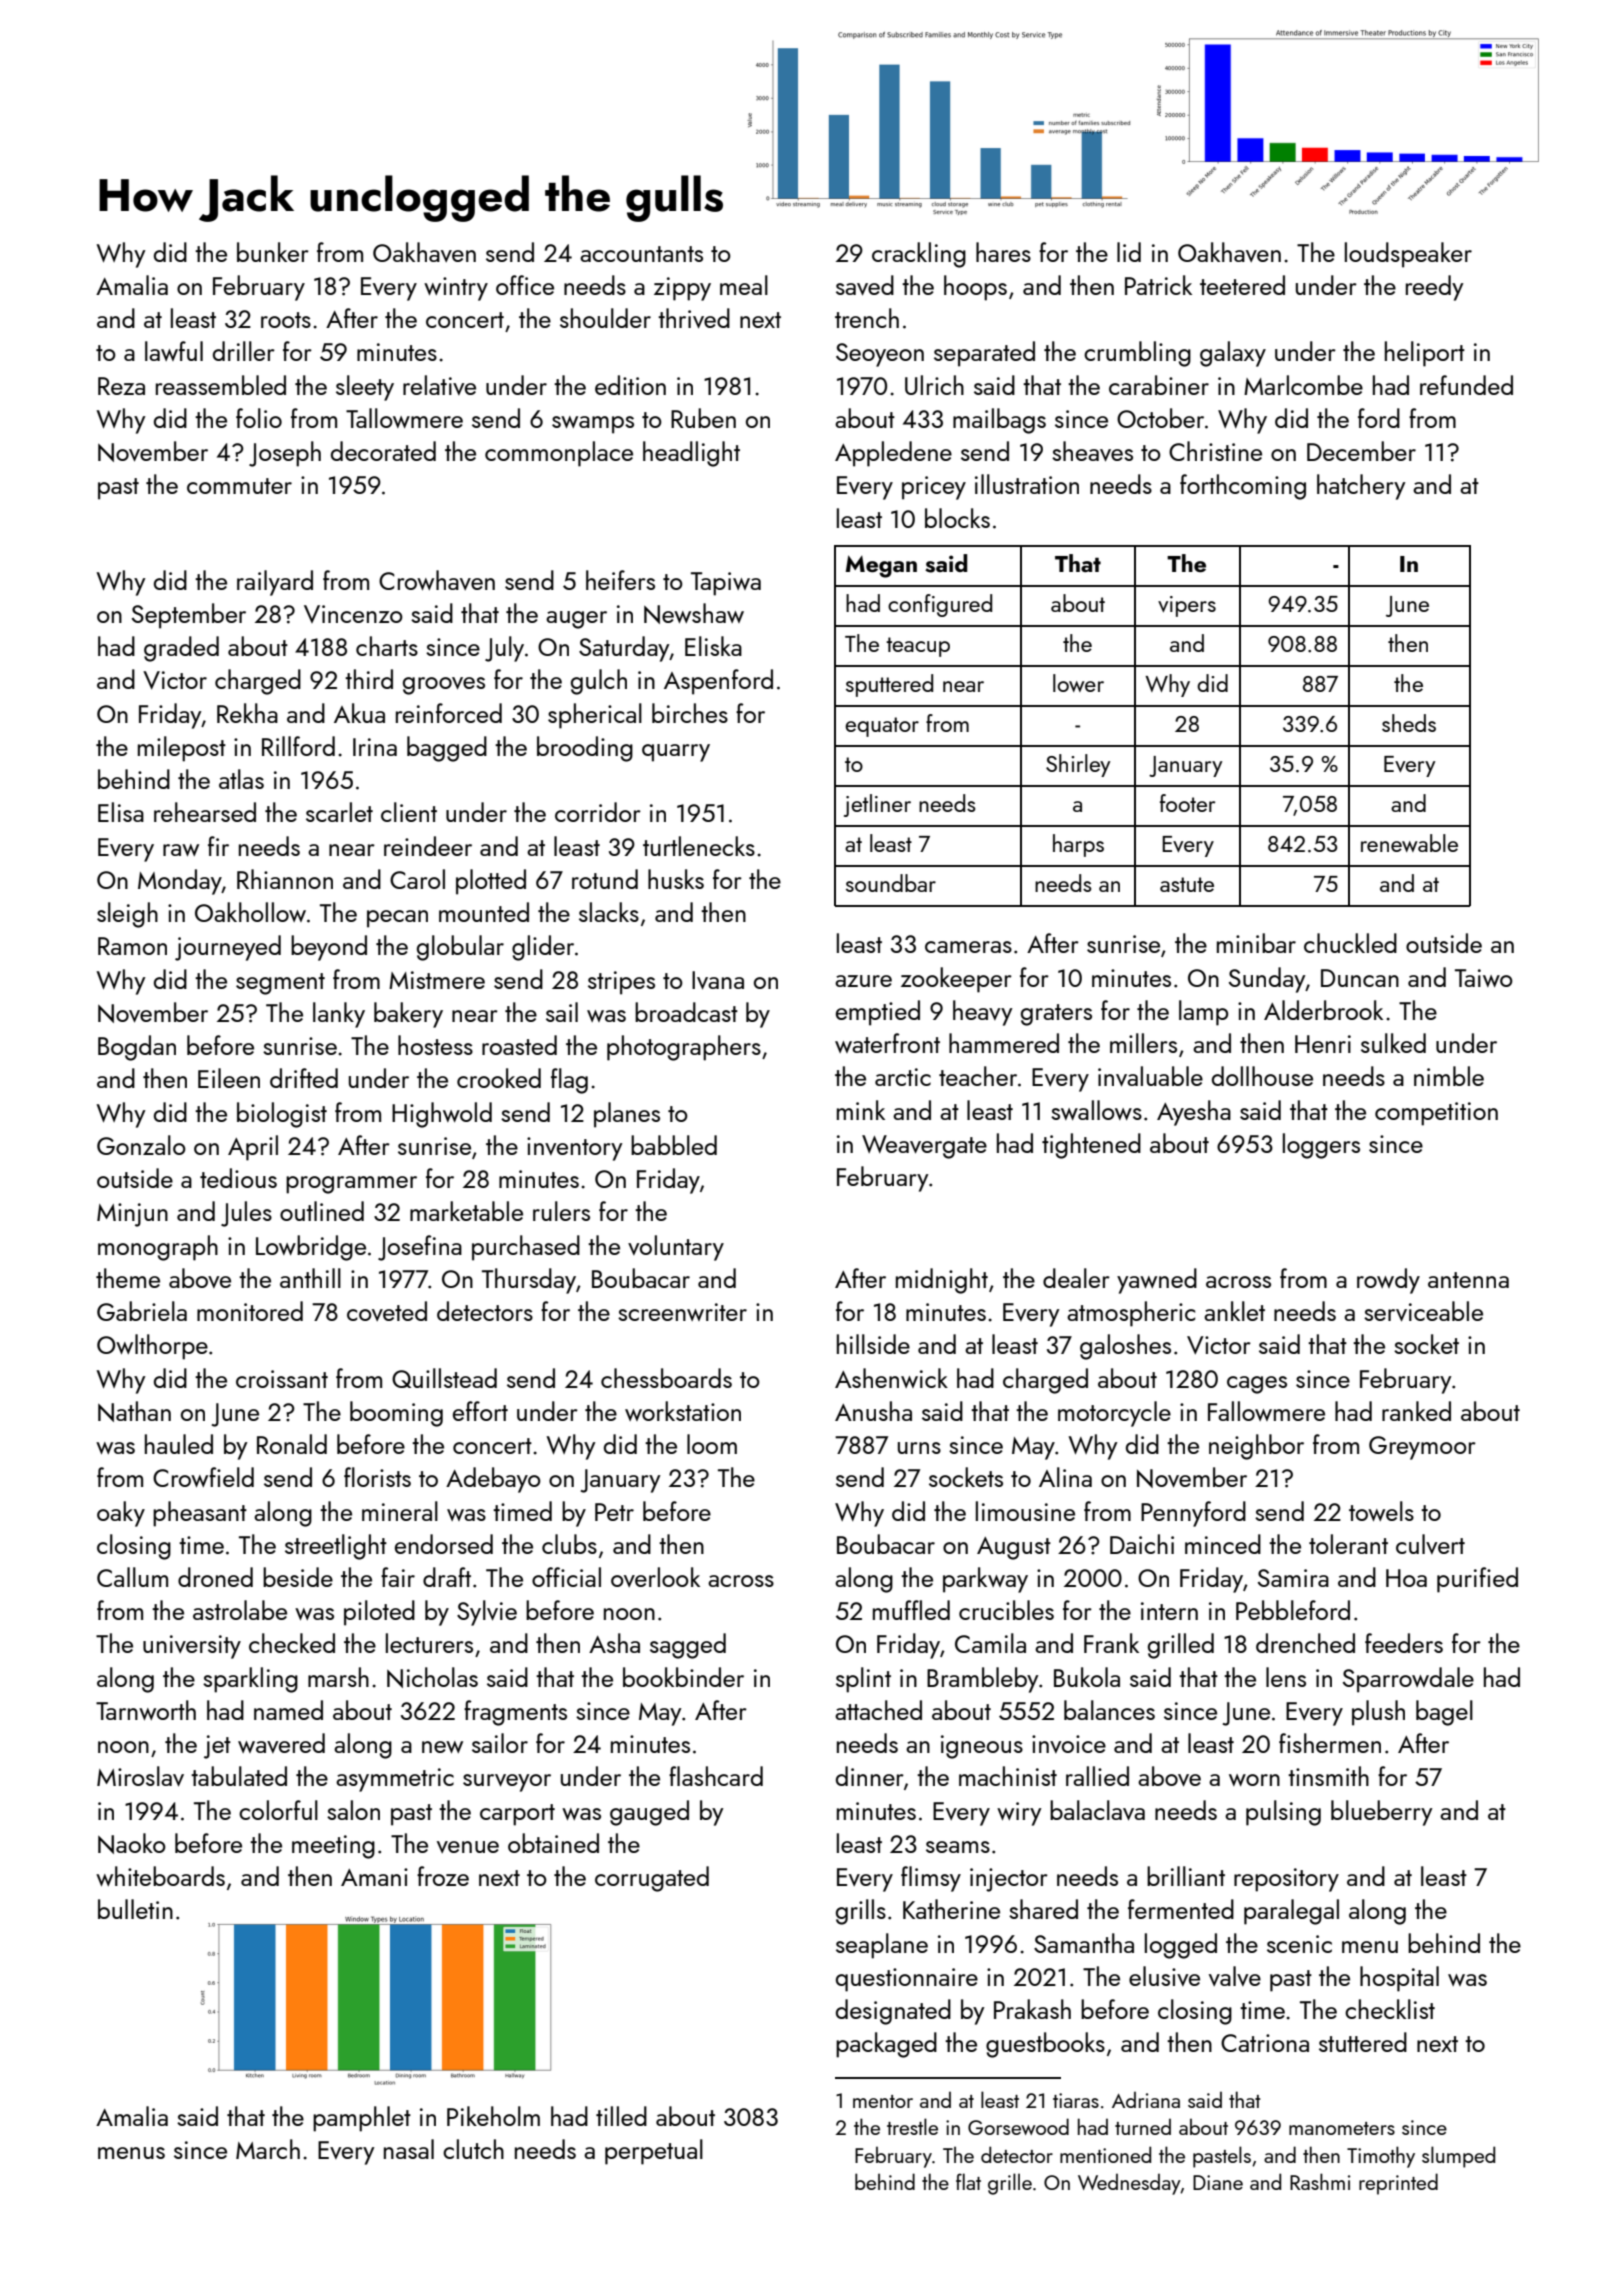 The height and width of the screenshot is (2292, 1620). What do you see at coordinates (1003, 252) in the screenshot?
I see `hares` at bounding box center [1003, 252].
